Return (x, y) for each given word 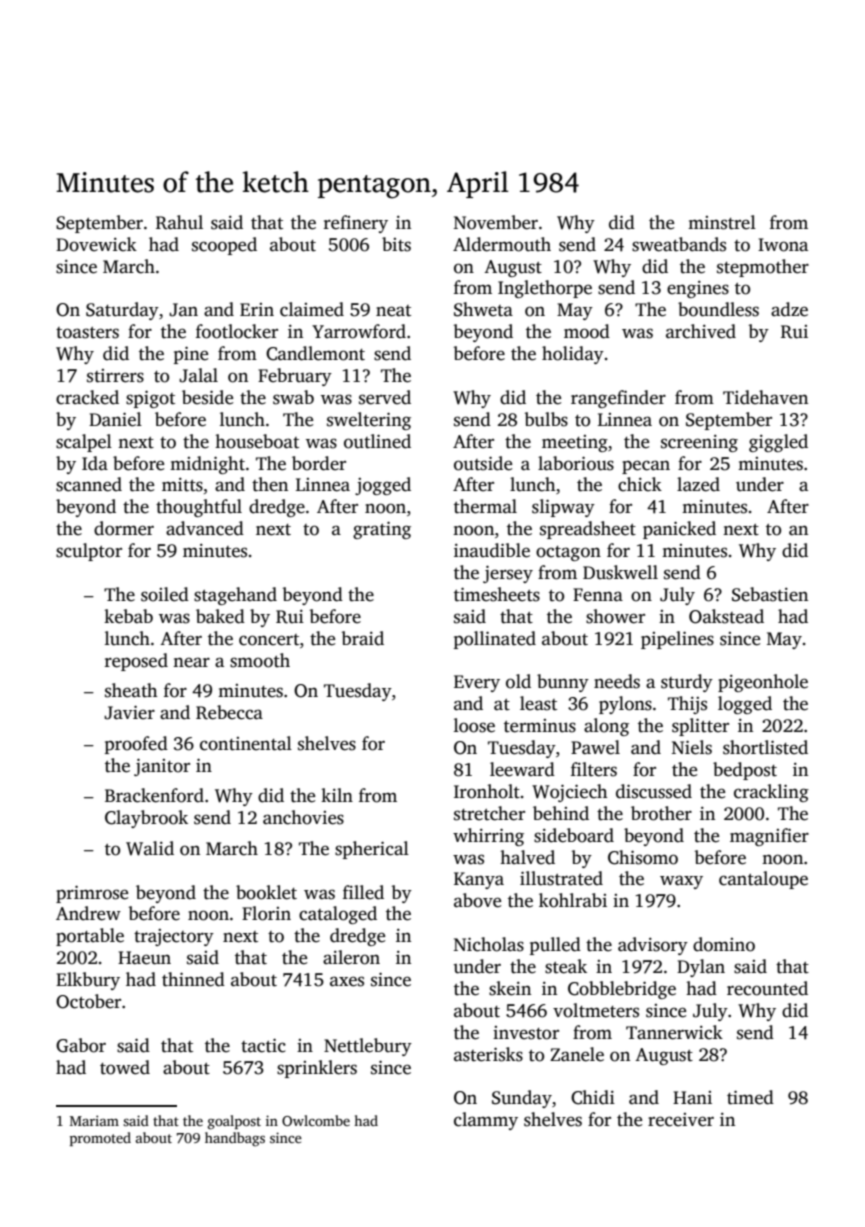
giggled (778, 443)
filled (363, 892)
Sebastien (770, 594)
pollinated (495, 640)
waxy (681, 882)
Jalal (198, 375)
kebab (128, 616)
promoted (100, 1139)
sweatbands (679, 244)
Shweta (483, 309)
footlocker (237, 331)
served (385, 397)
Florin (266, 913)
